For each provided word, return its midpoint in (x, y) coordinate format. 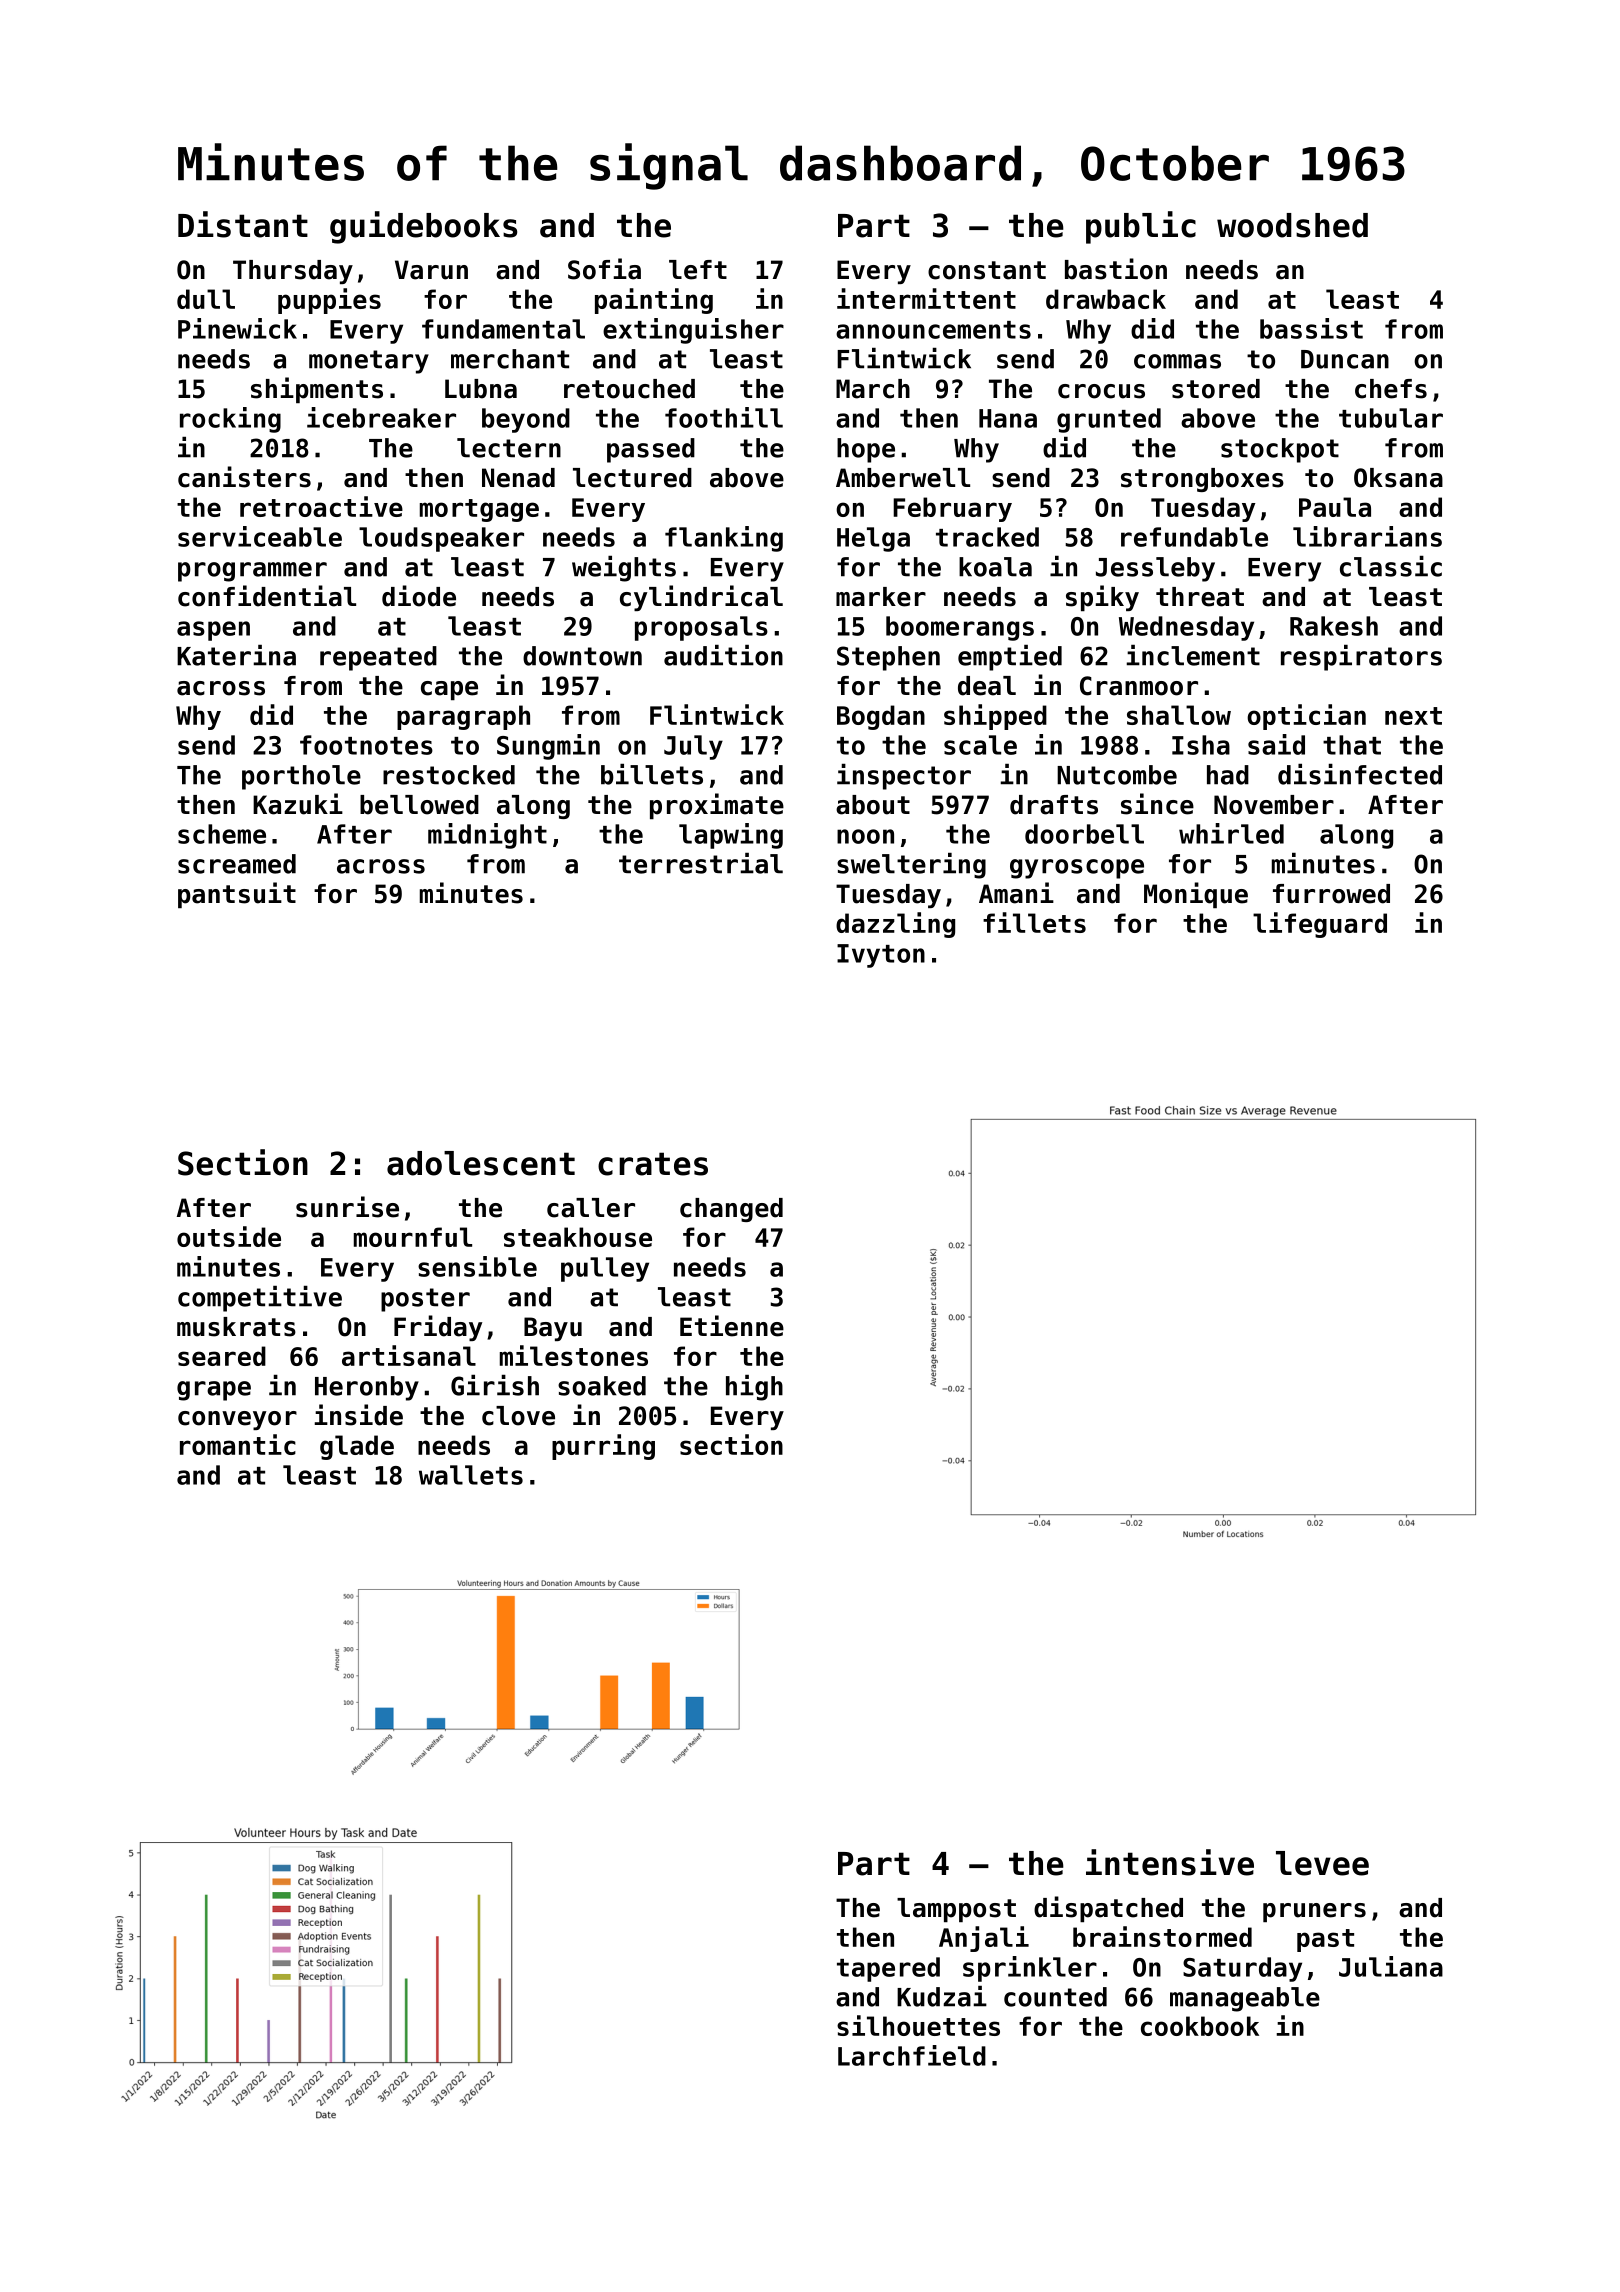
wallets (471, 1475)
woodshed (1292, 225)
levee (1322, 1863)
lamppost (956, 1910)
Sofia (604, 269)
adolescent (481, 1163)
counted (1055, 1997)
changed (731, 1210)
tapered (888, 1969)
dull (206, 299)
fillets (1034, 922)
